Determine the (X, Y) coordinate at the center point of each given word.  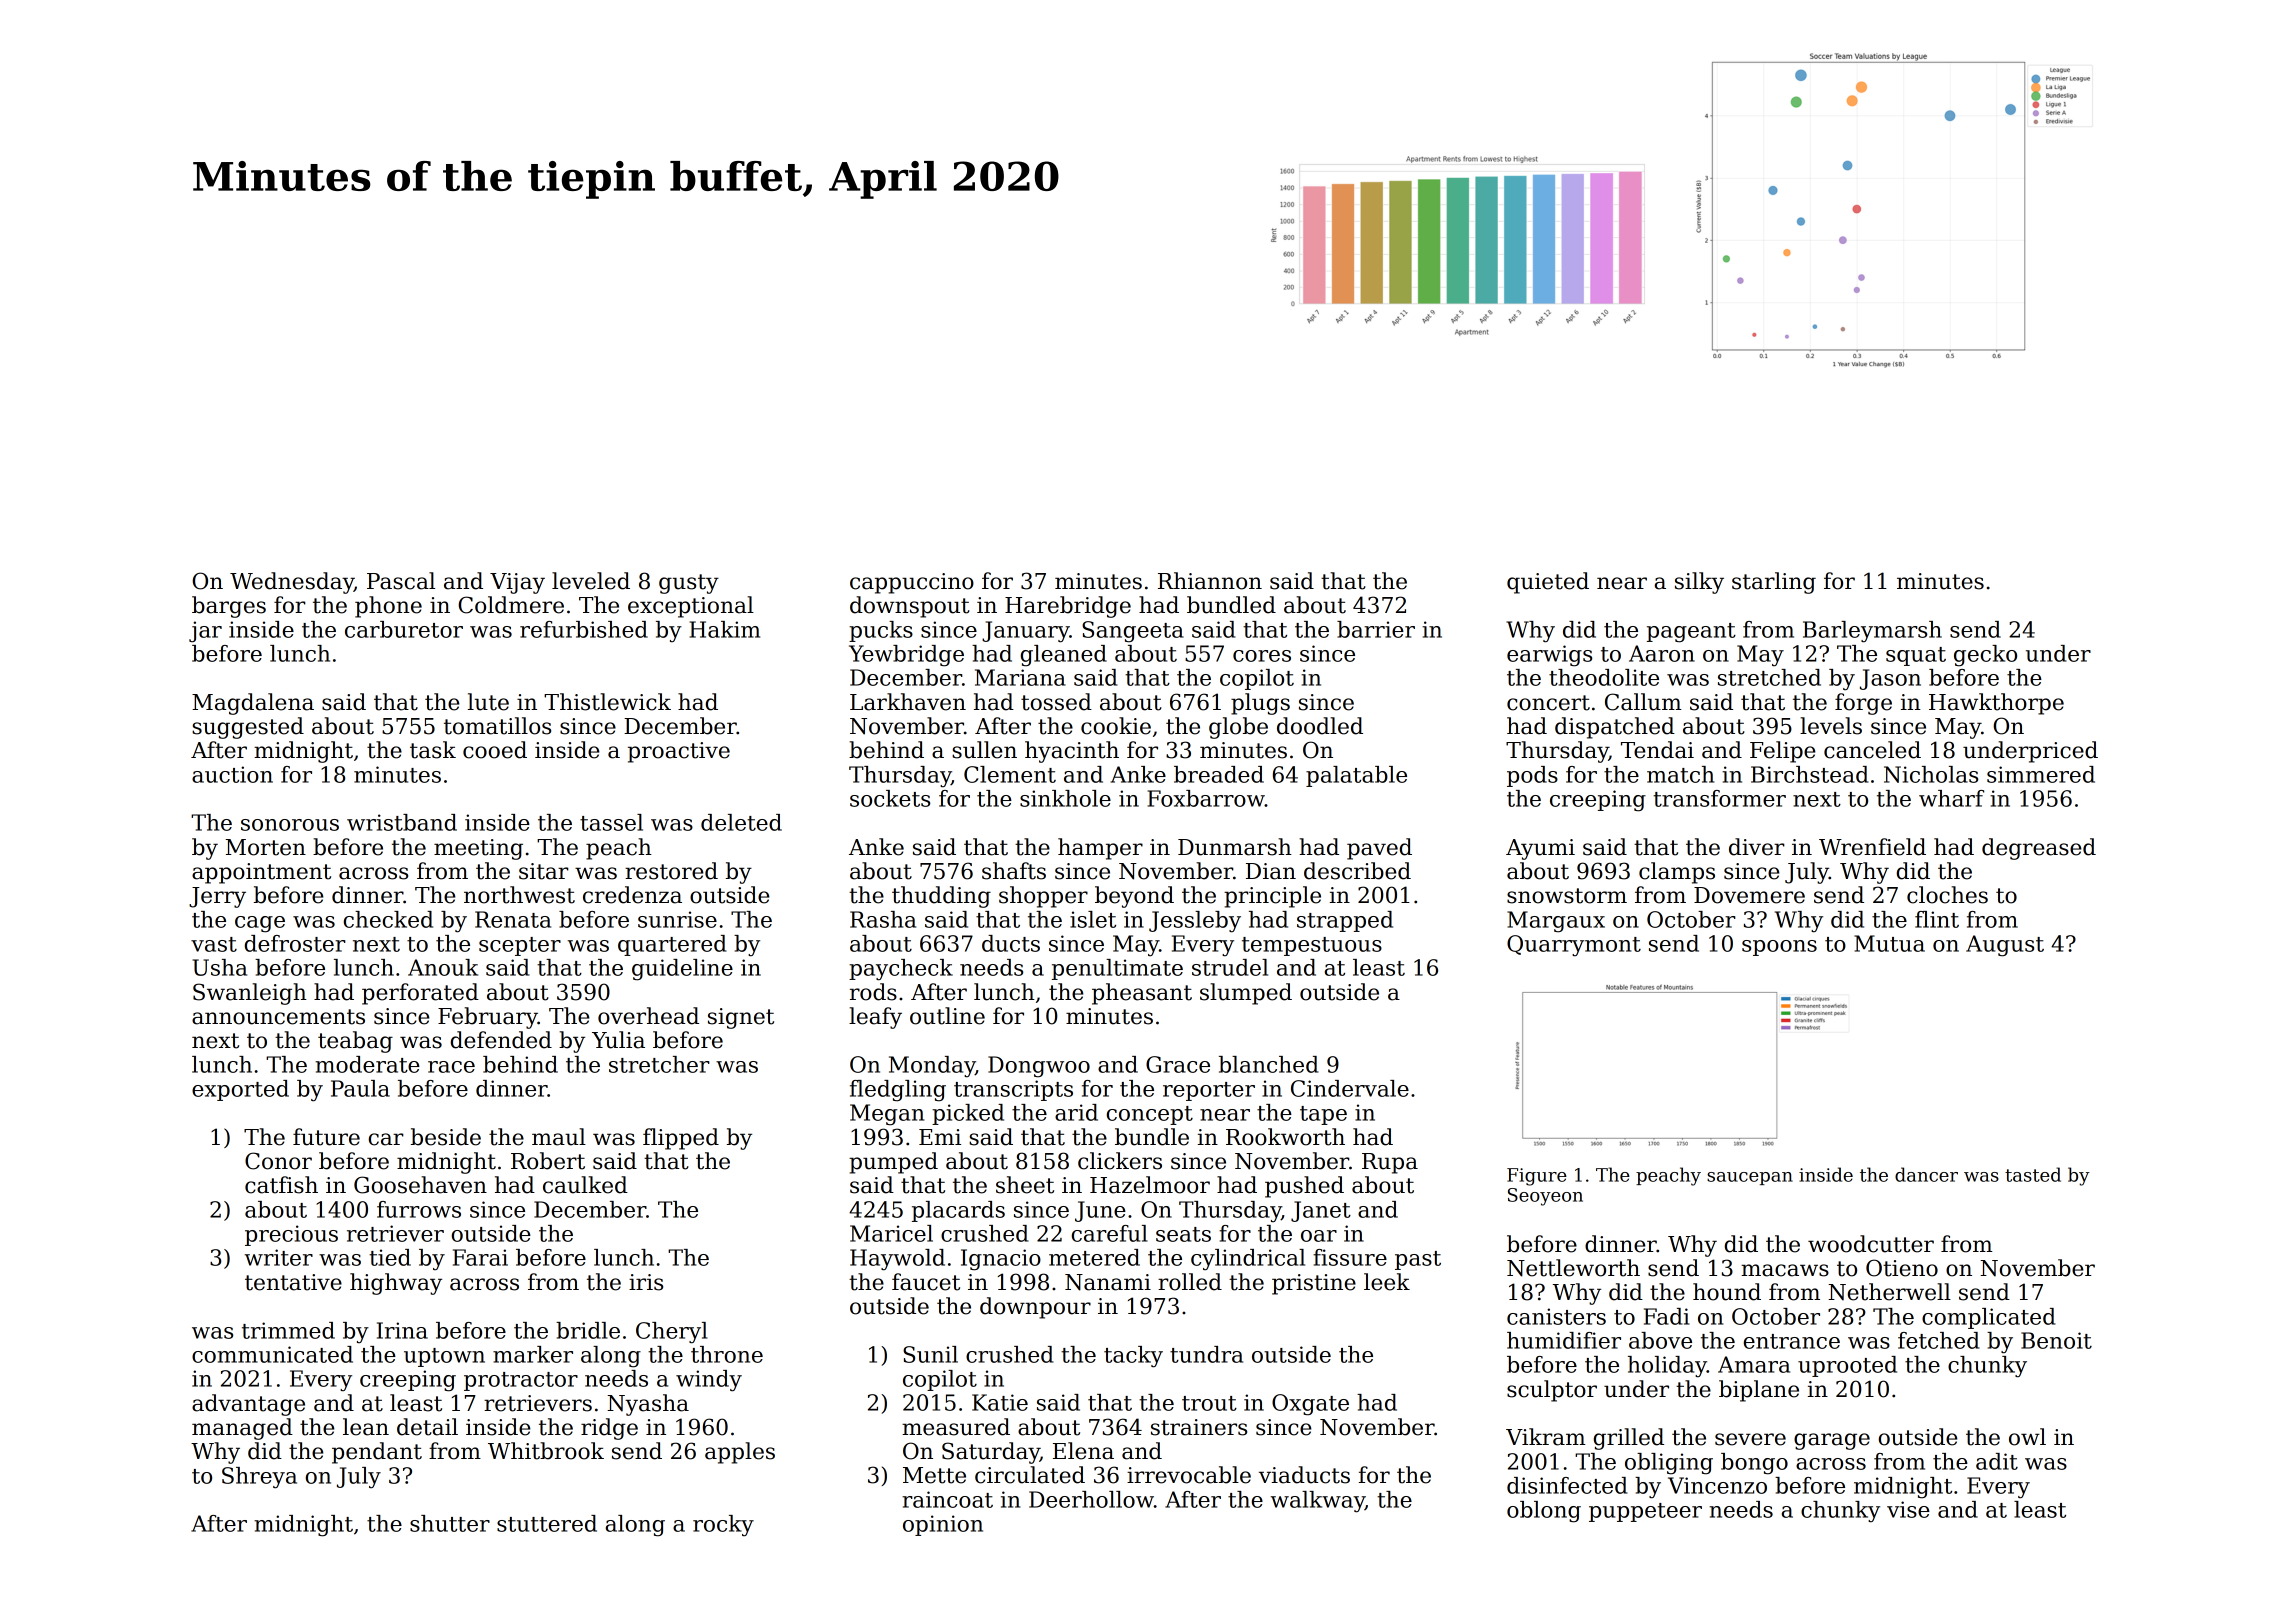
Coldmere (511, 605)
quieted (1548, 583)
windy (709, 1381)
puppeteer (1645, 1512)
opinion (943, 1525)
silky (1699, 583)
